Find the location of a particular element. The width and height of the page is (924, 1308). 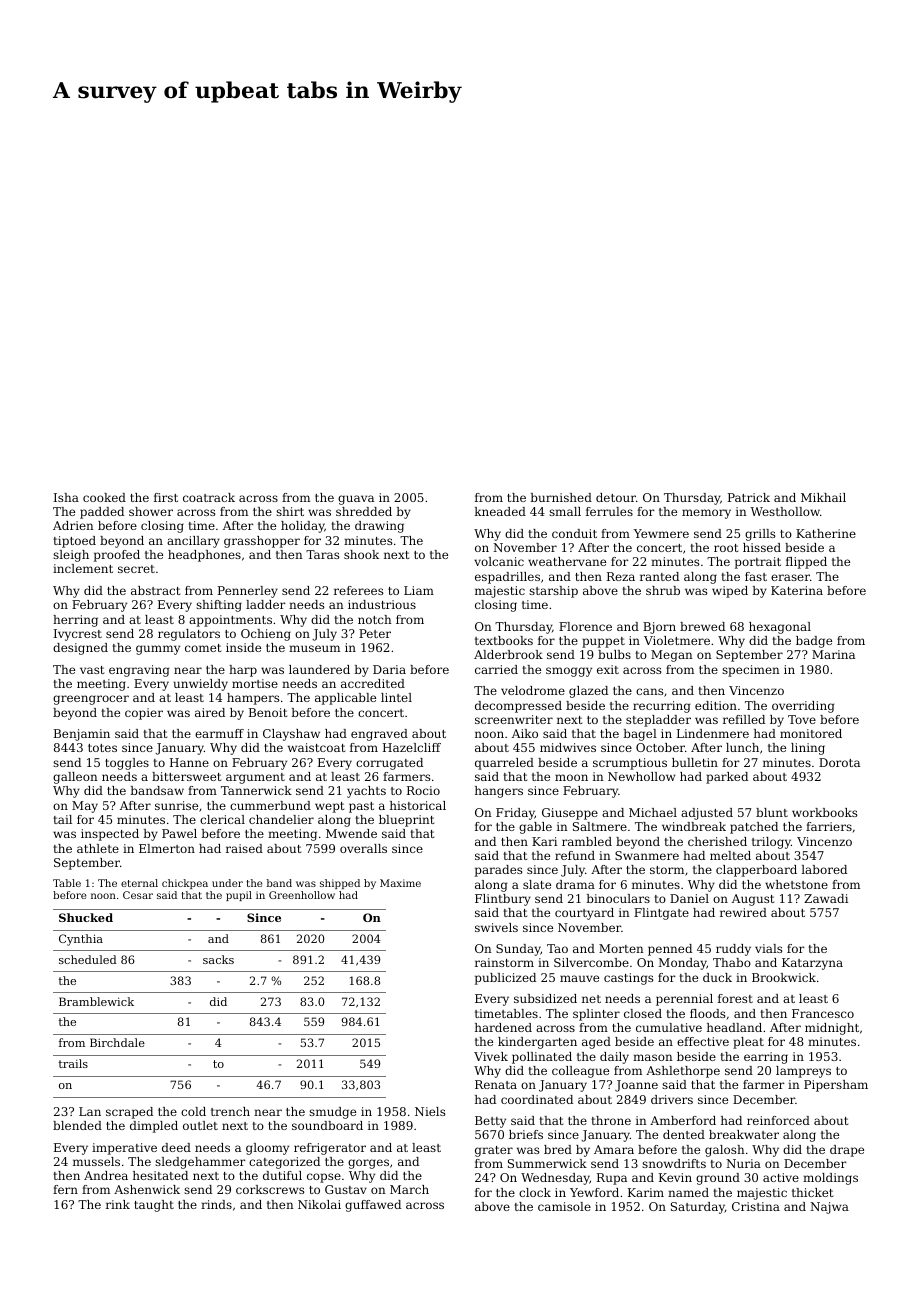

rewired is located at coordinates (743, 912).
